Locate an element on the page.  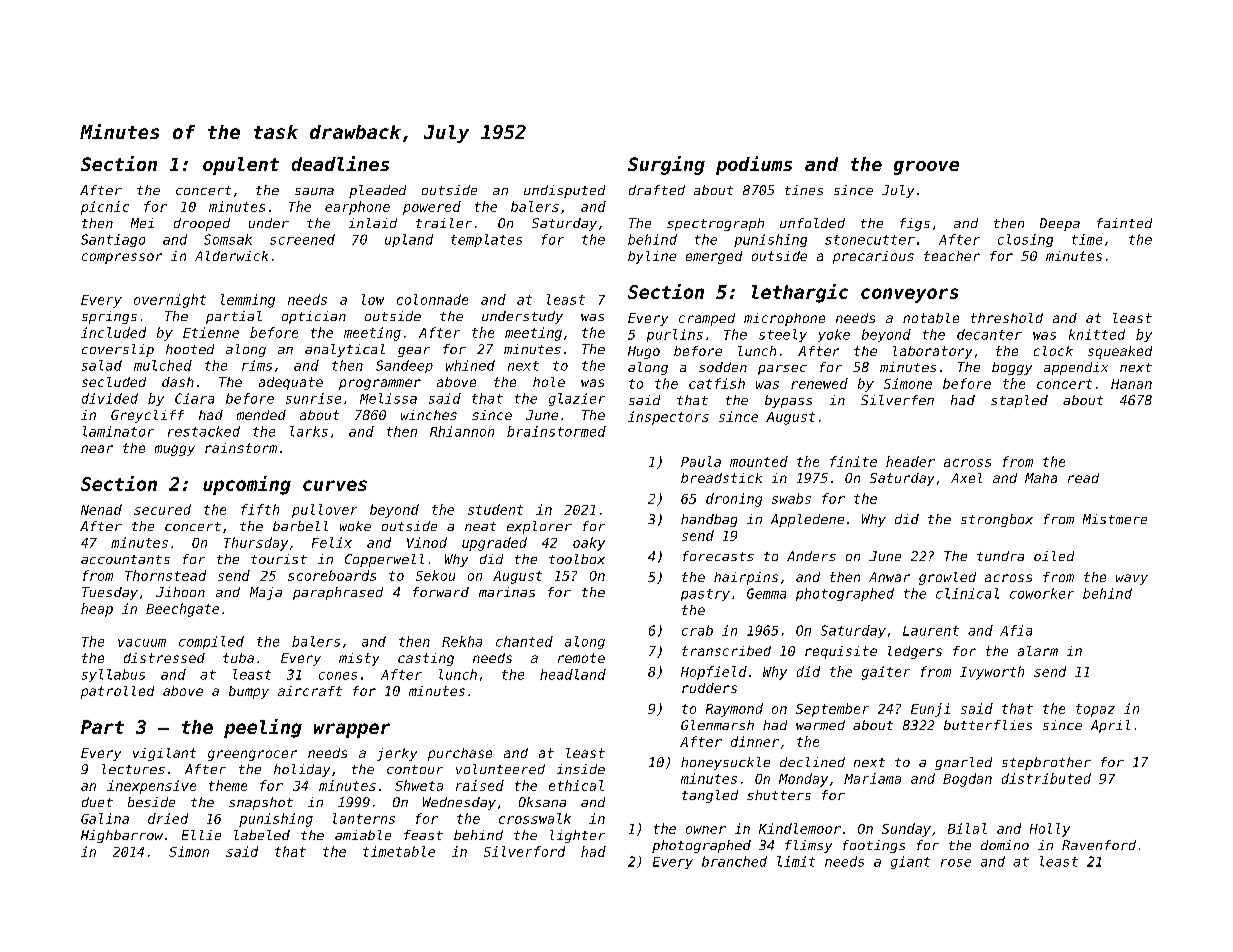
podiums is located at coordinates (754, 165).
